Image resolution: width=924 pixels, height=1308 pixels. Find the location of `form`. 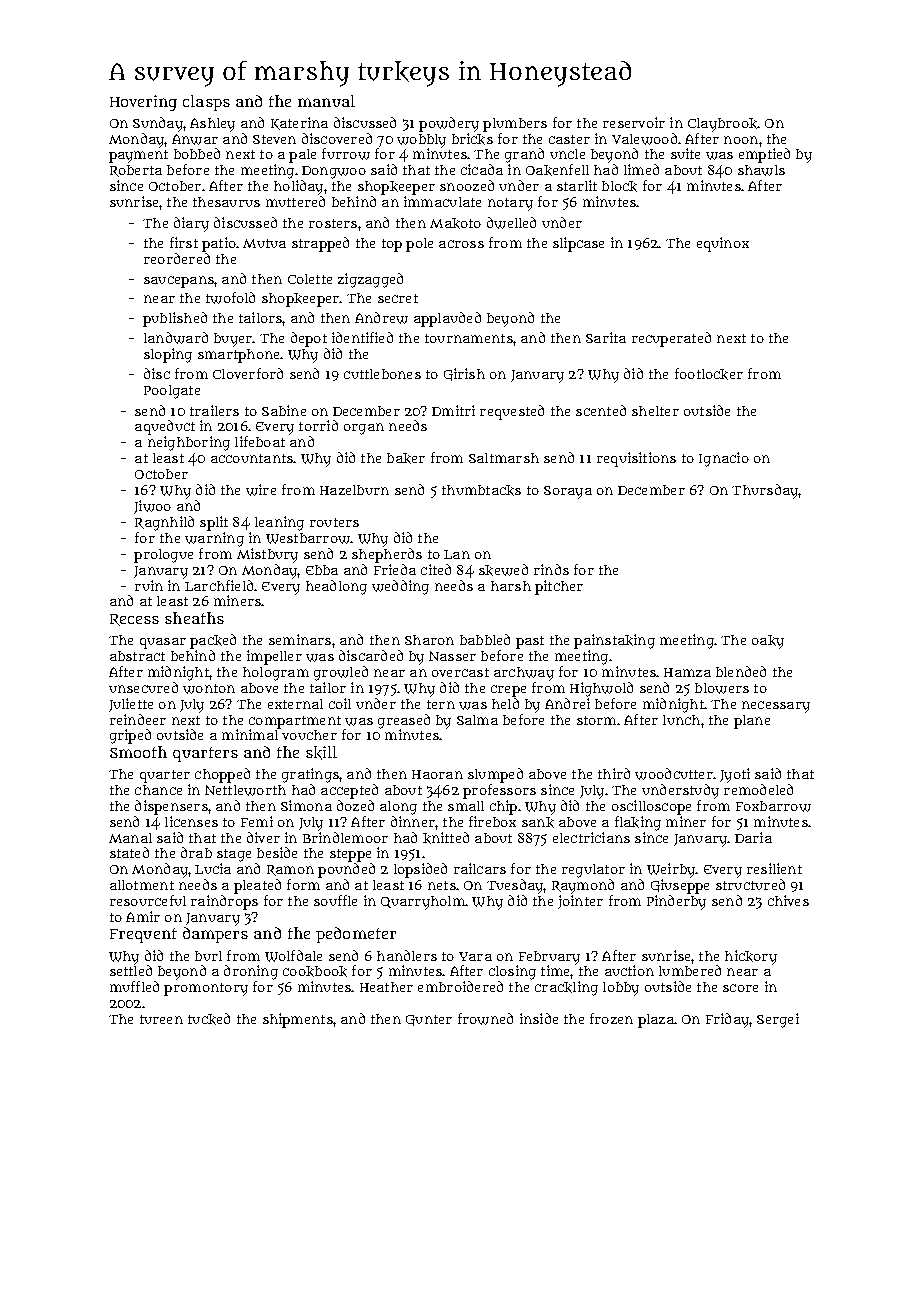

form is located at coordinates (303, 884).
